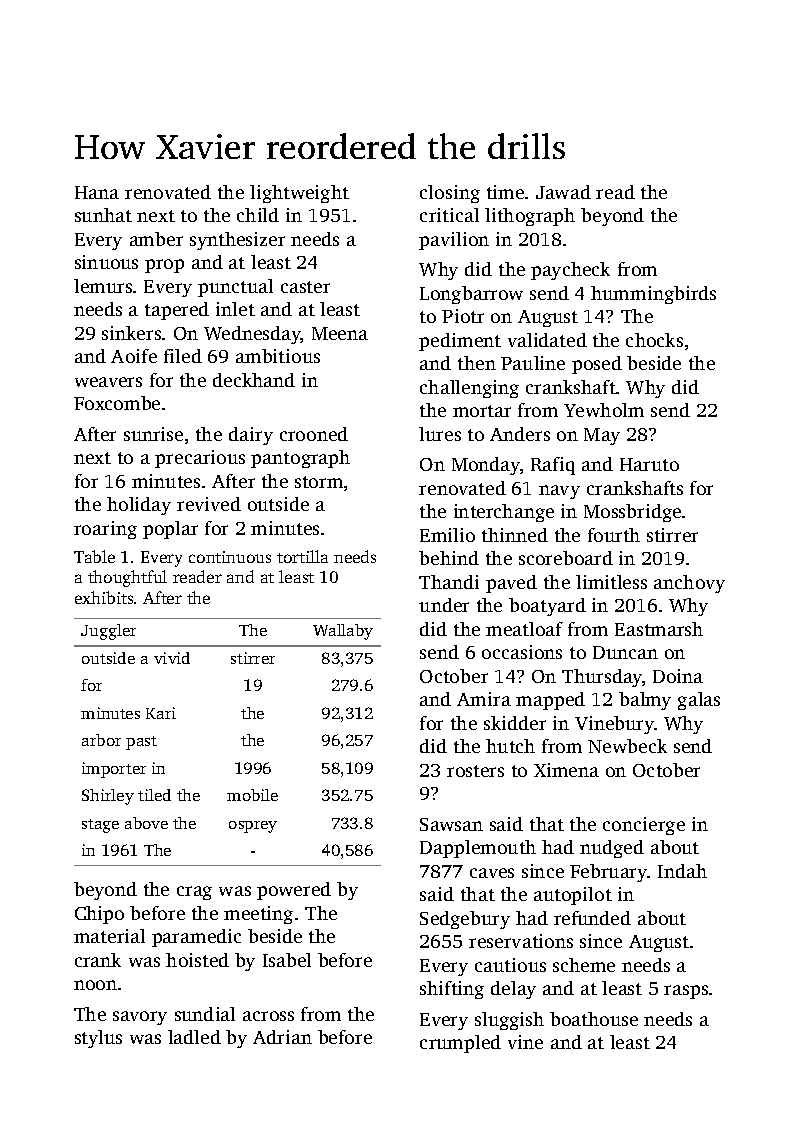 This screenshot has height=1137, width=801. Describe the element at coordinates (108, 632) in the screenshot. I see `Juggler` at that location.
